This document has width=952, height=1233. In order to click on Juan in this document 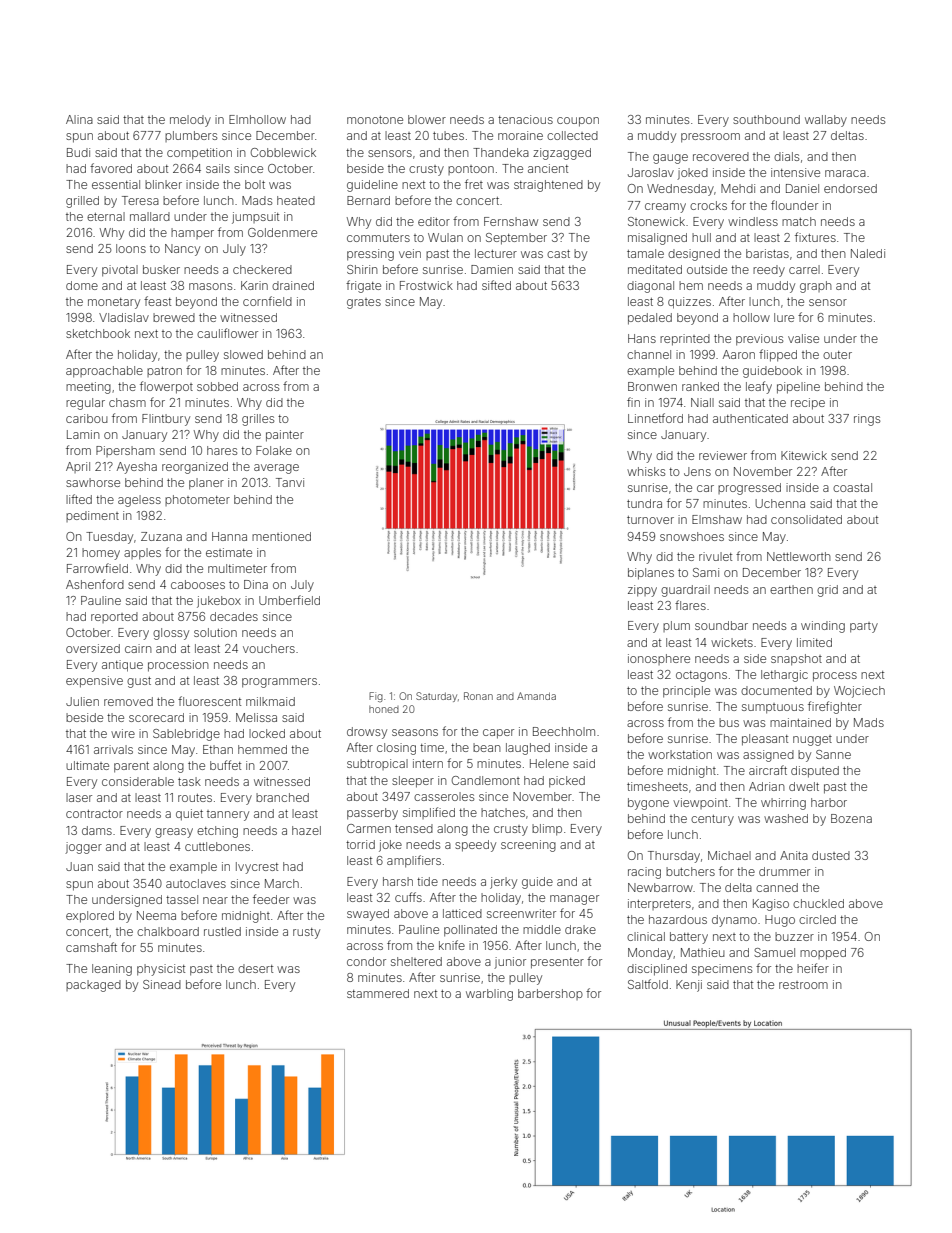, I will do `click(79, 866)`.
